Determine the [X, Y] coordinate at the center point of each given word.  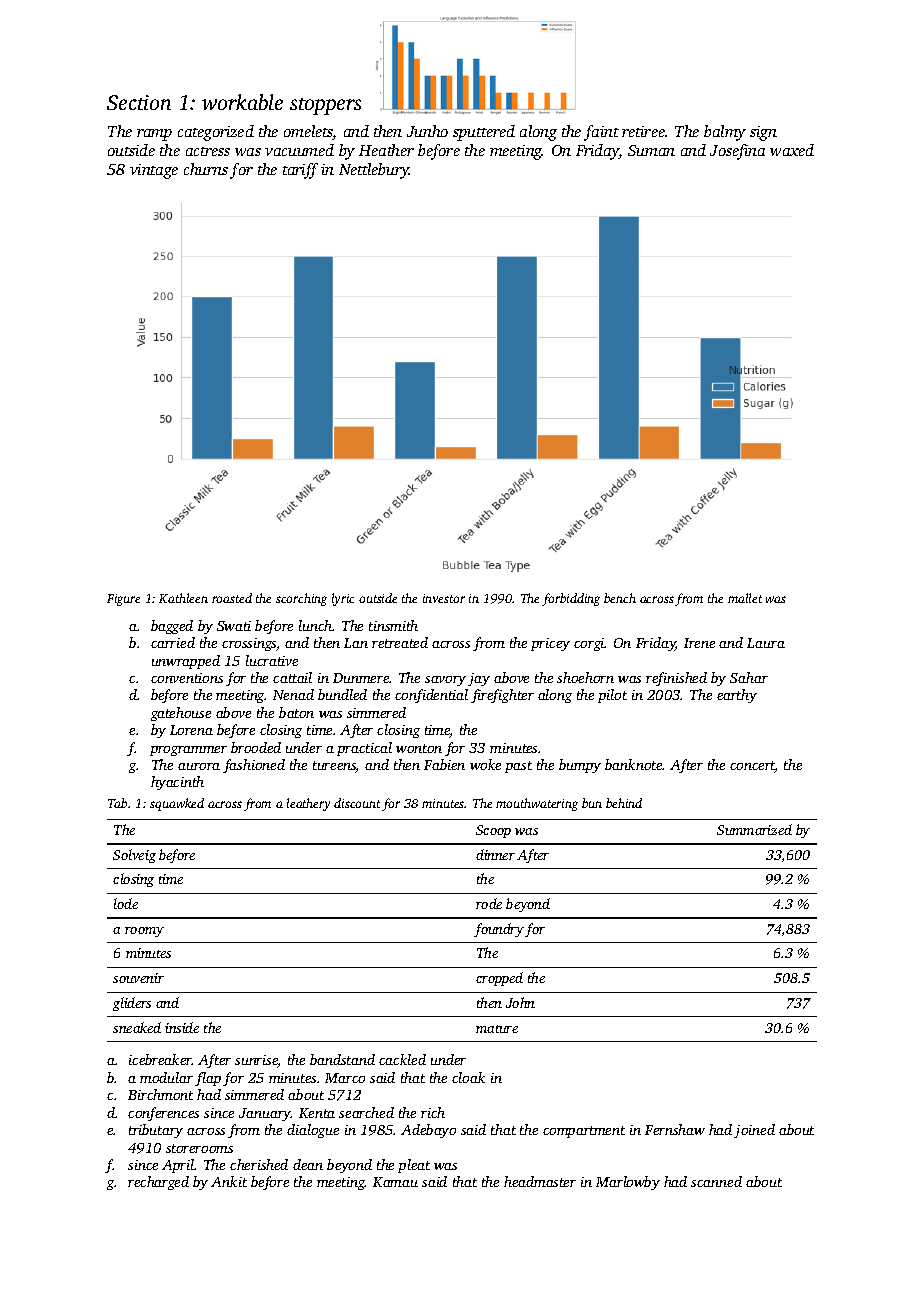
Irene [699, 643]
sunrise [256, 1061]
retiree [643, 131]
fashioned [254, 766]
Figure [123, 600]
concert [752, 767]
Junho [427, 131]
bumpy [580, 766]
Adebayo [428, 1131]
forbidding [571, 599]
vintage [154, 171]
